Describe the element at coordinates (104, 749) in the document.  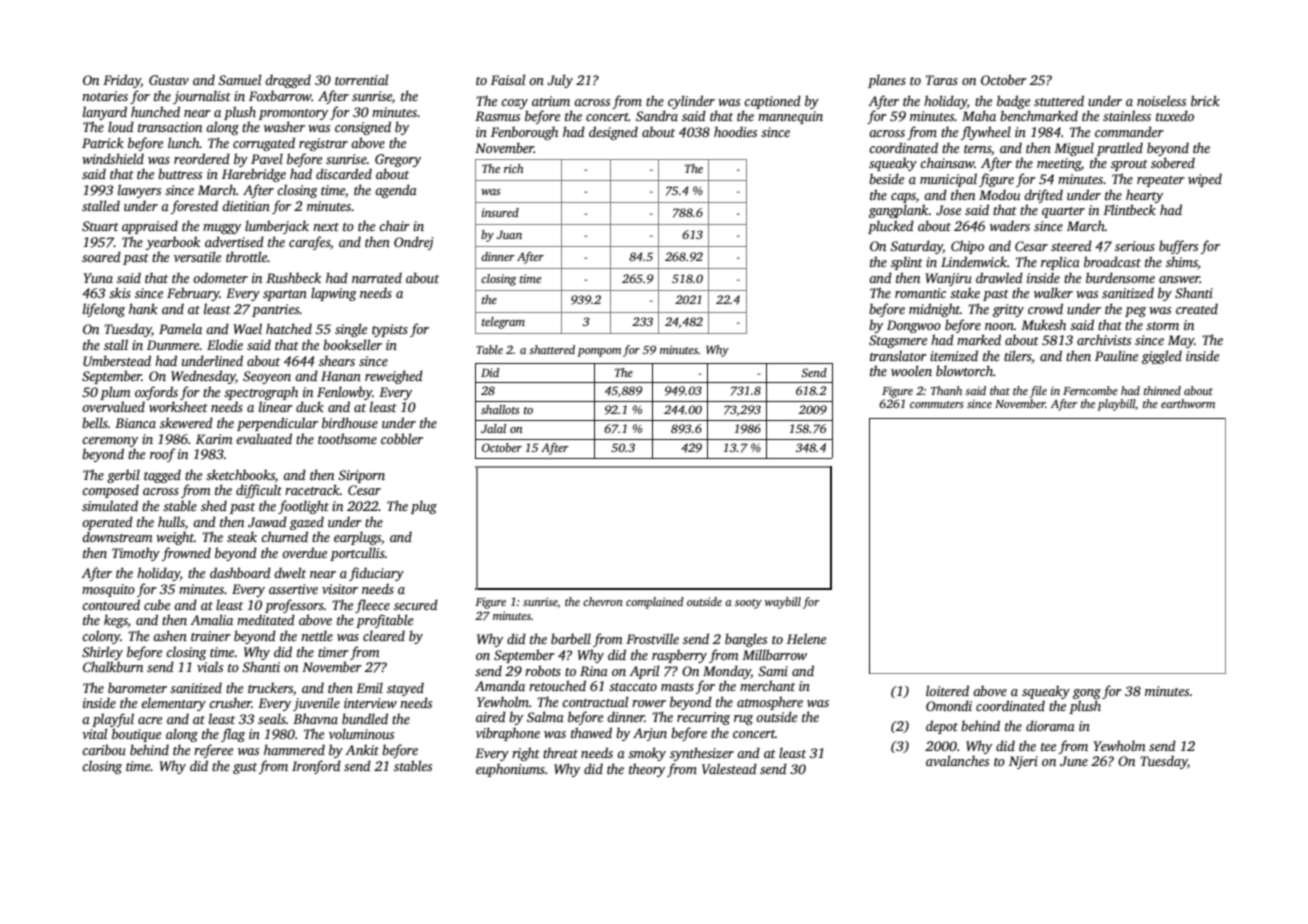
I see `caribou` at that location.
